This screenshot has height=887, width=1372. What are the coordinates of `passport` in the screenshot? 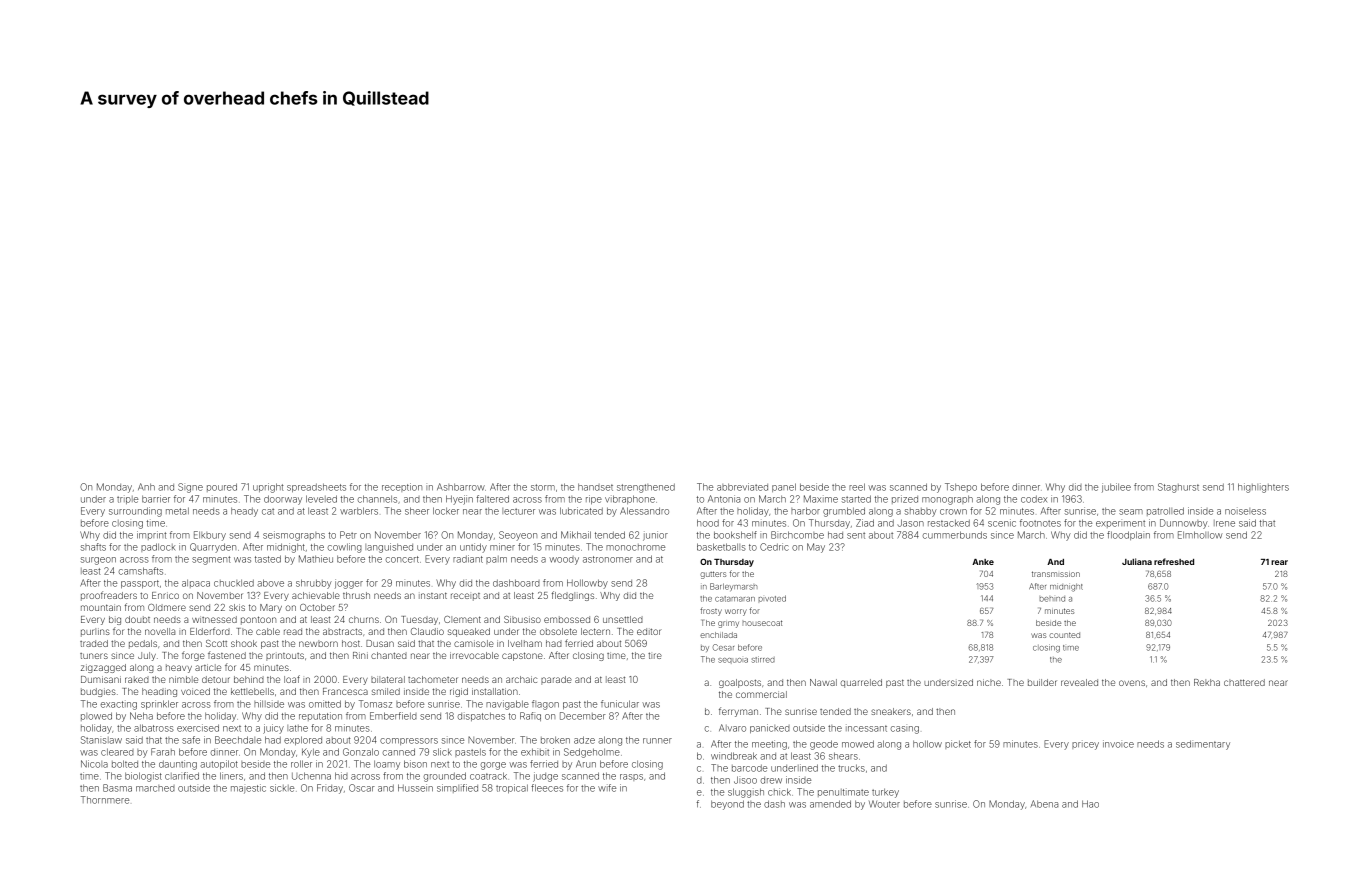 It's located at (140, 584).
